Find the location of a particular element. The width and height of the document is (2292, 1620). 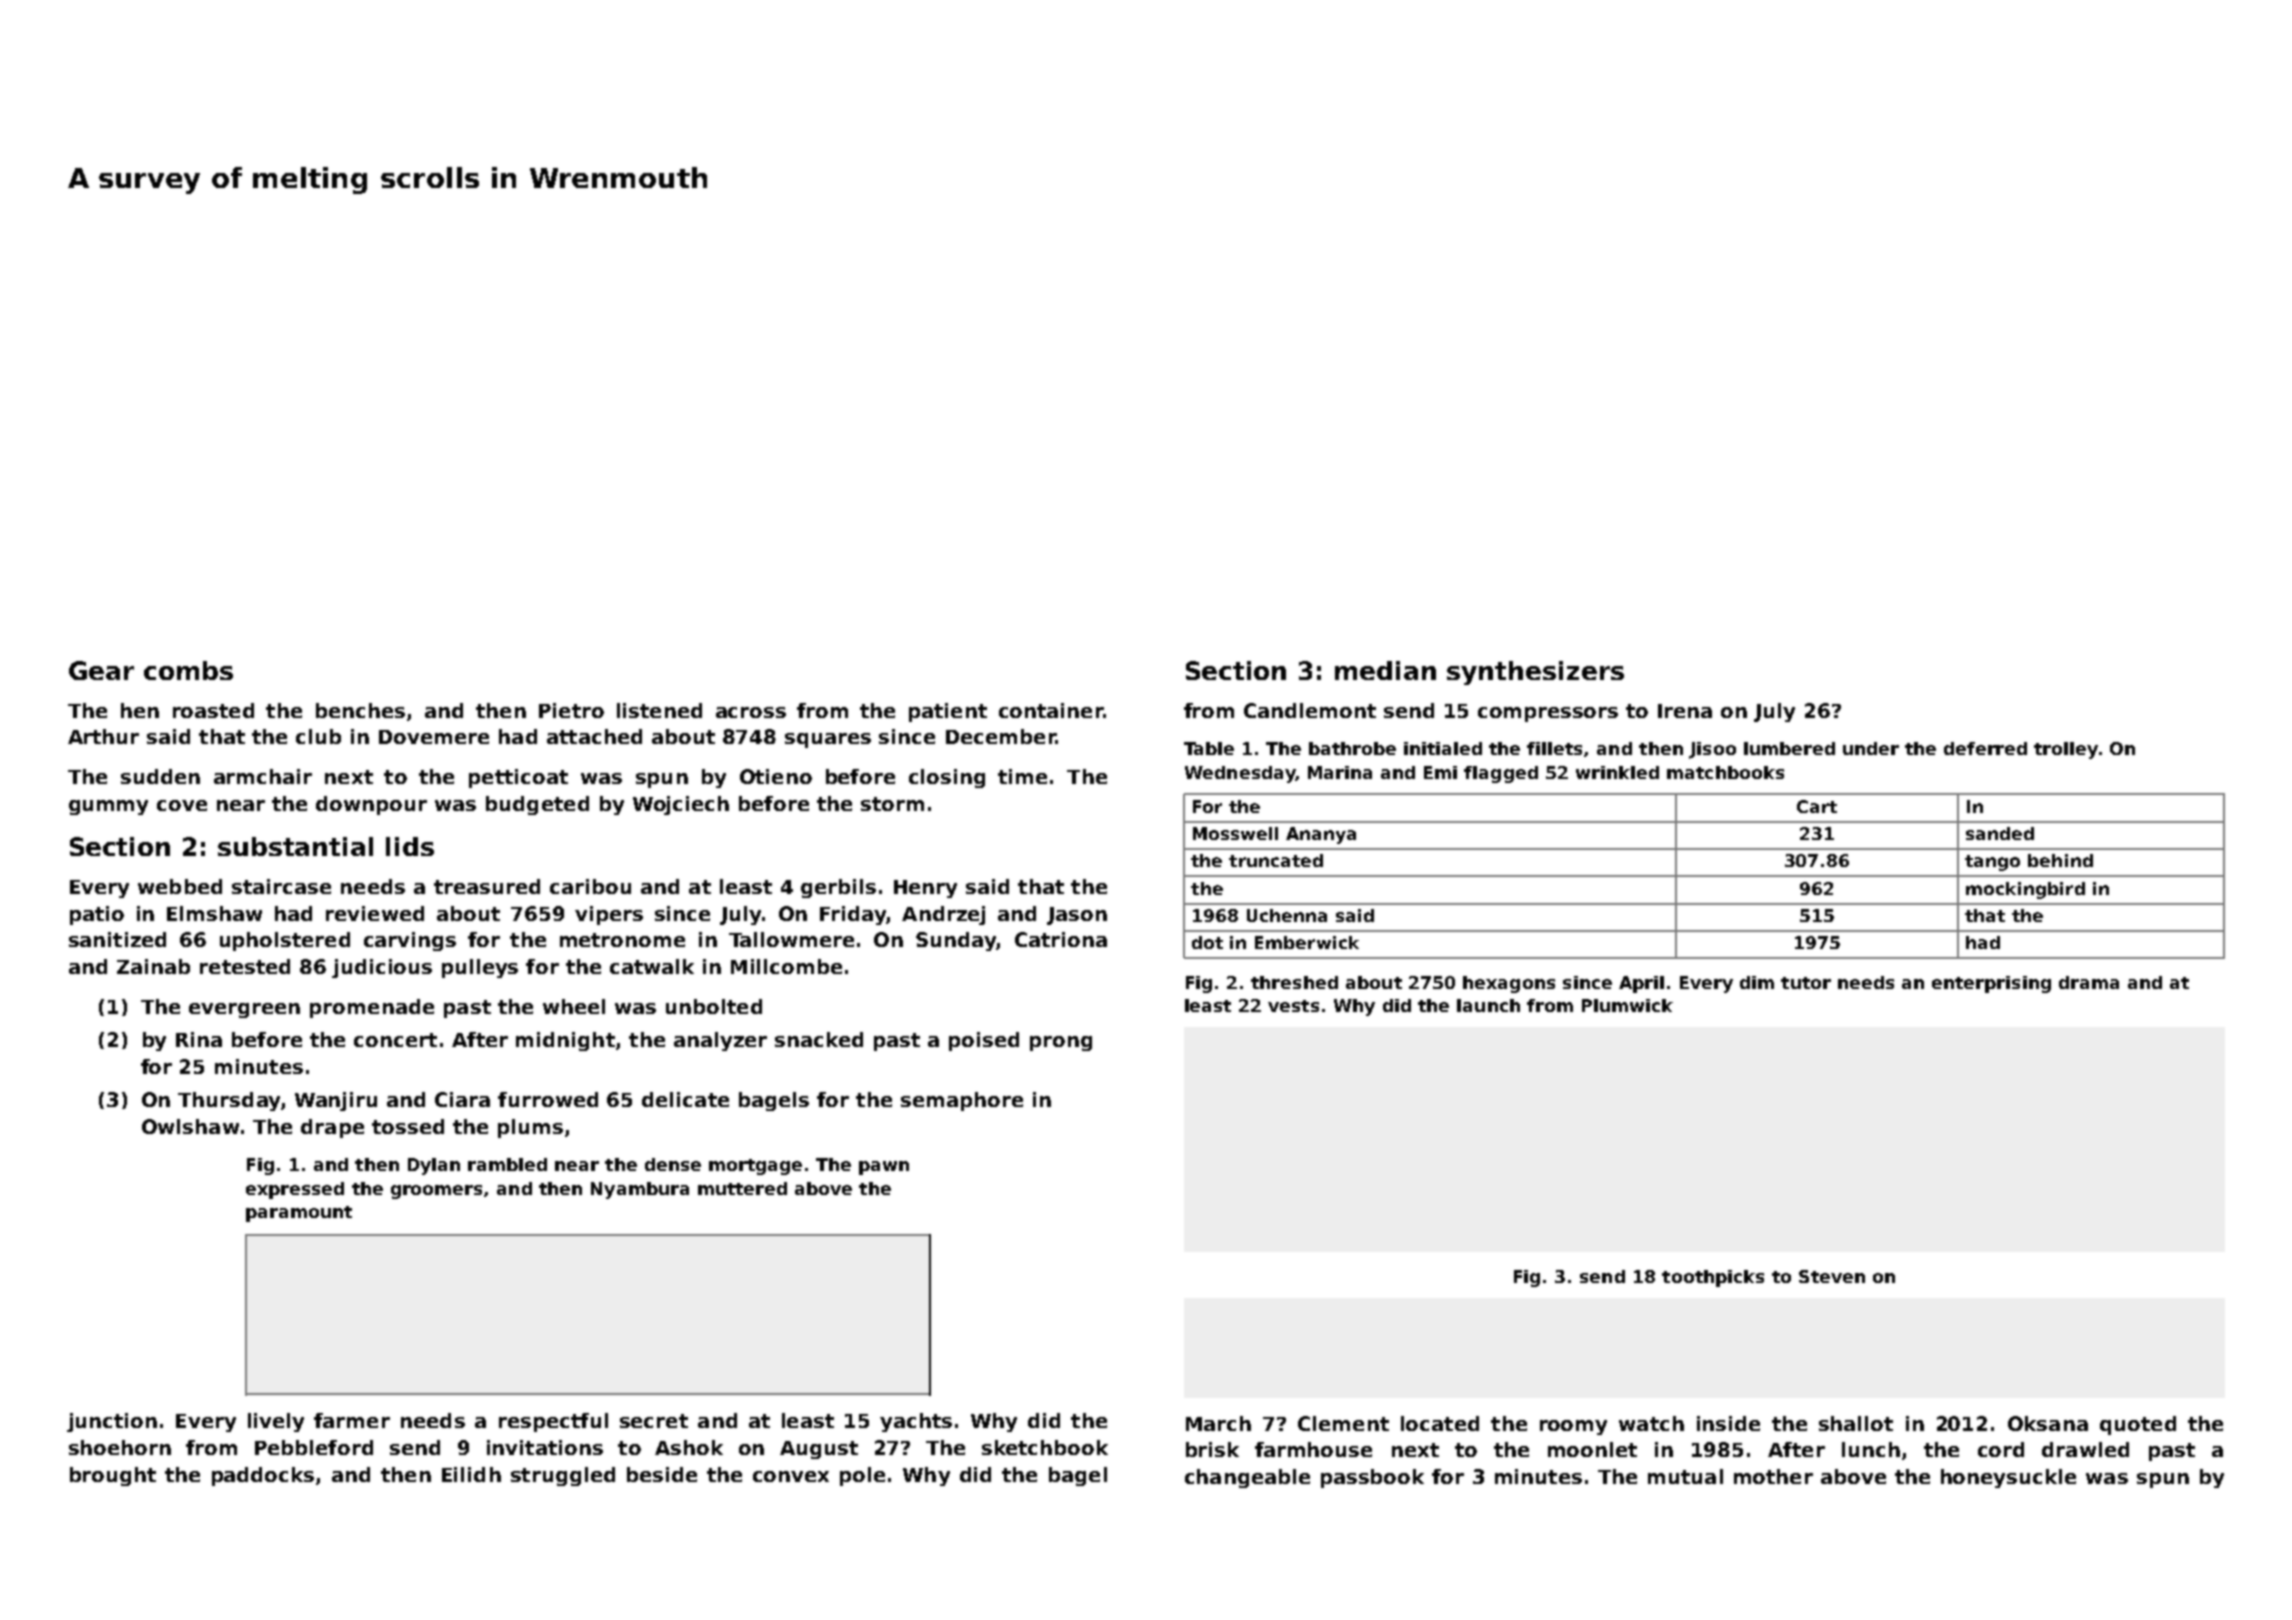

enterprising is located at coordinates (1991, 984).
